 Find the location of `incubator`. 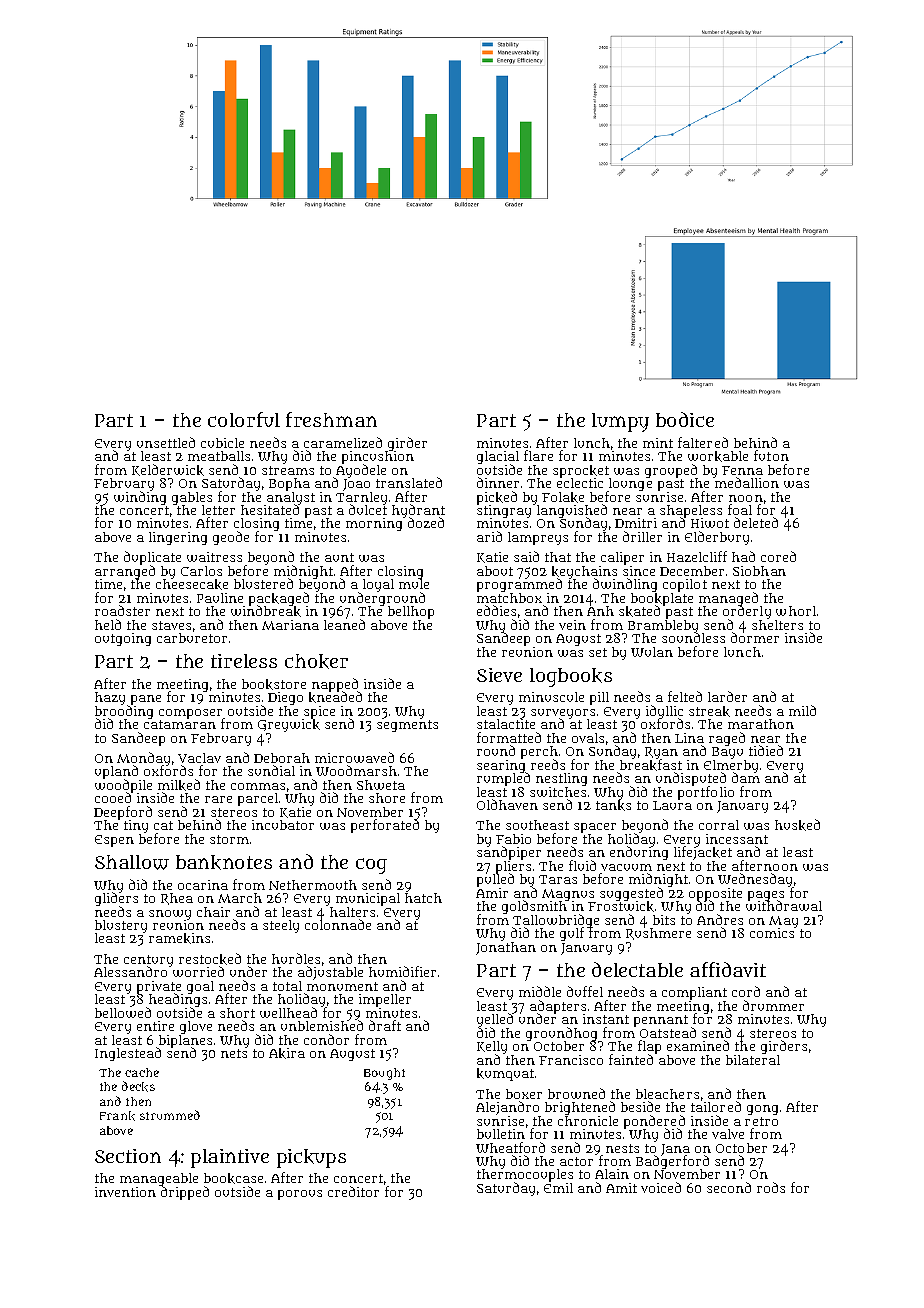

incubator is located at coordinates (283, 825).
